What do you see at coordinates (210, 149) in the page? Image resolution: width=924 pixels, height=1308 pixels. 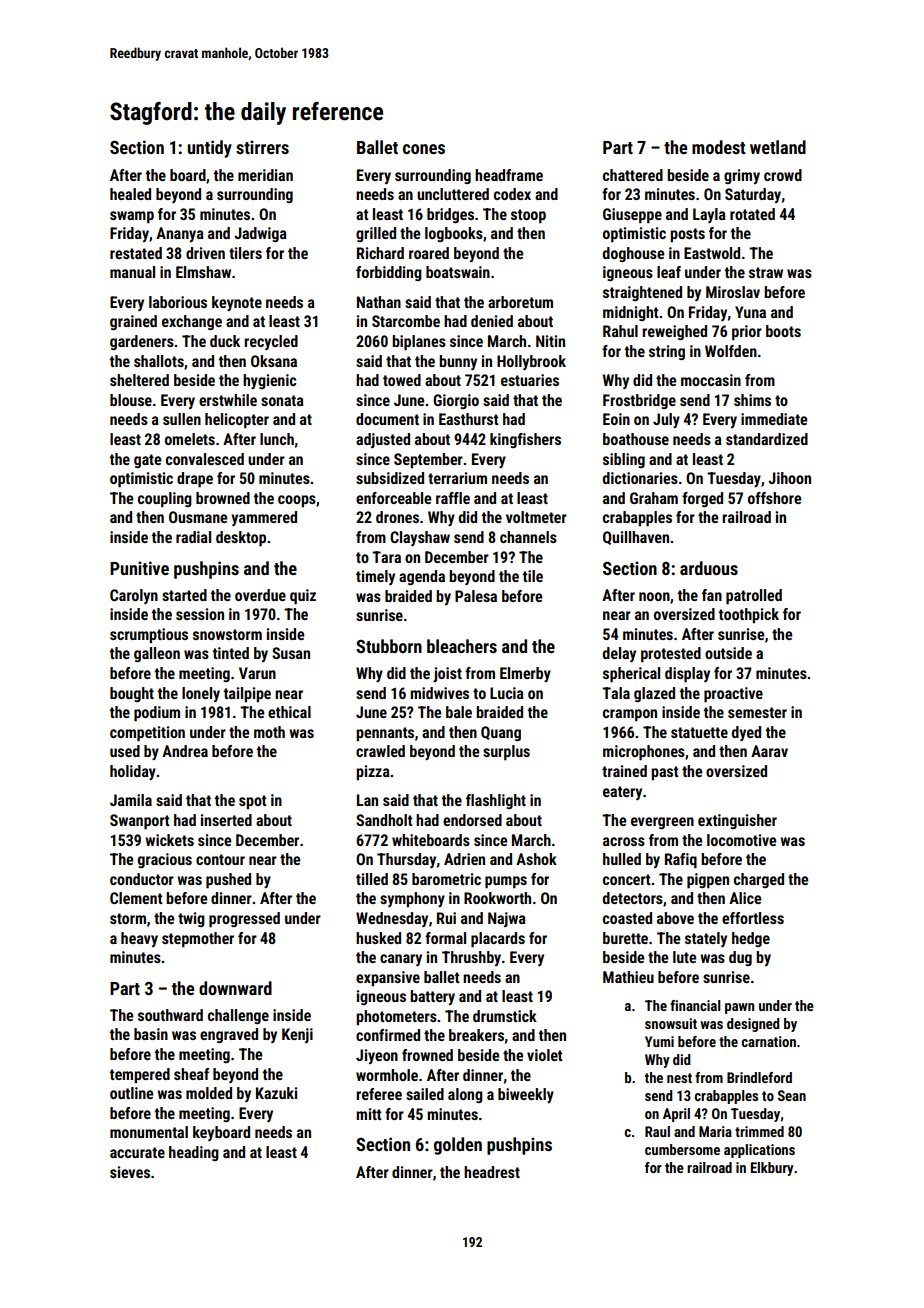 I see `untidy` at bounding box center [210, 149].
